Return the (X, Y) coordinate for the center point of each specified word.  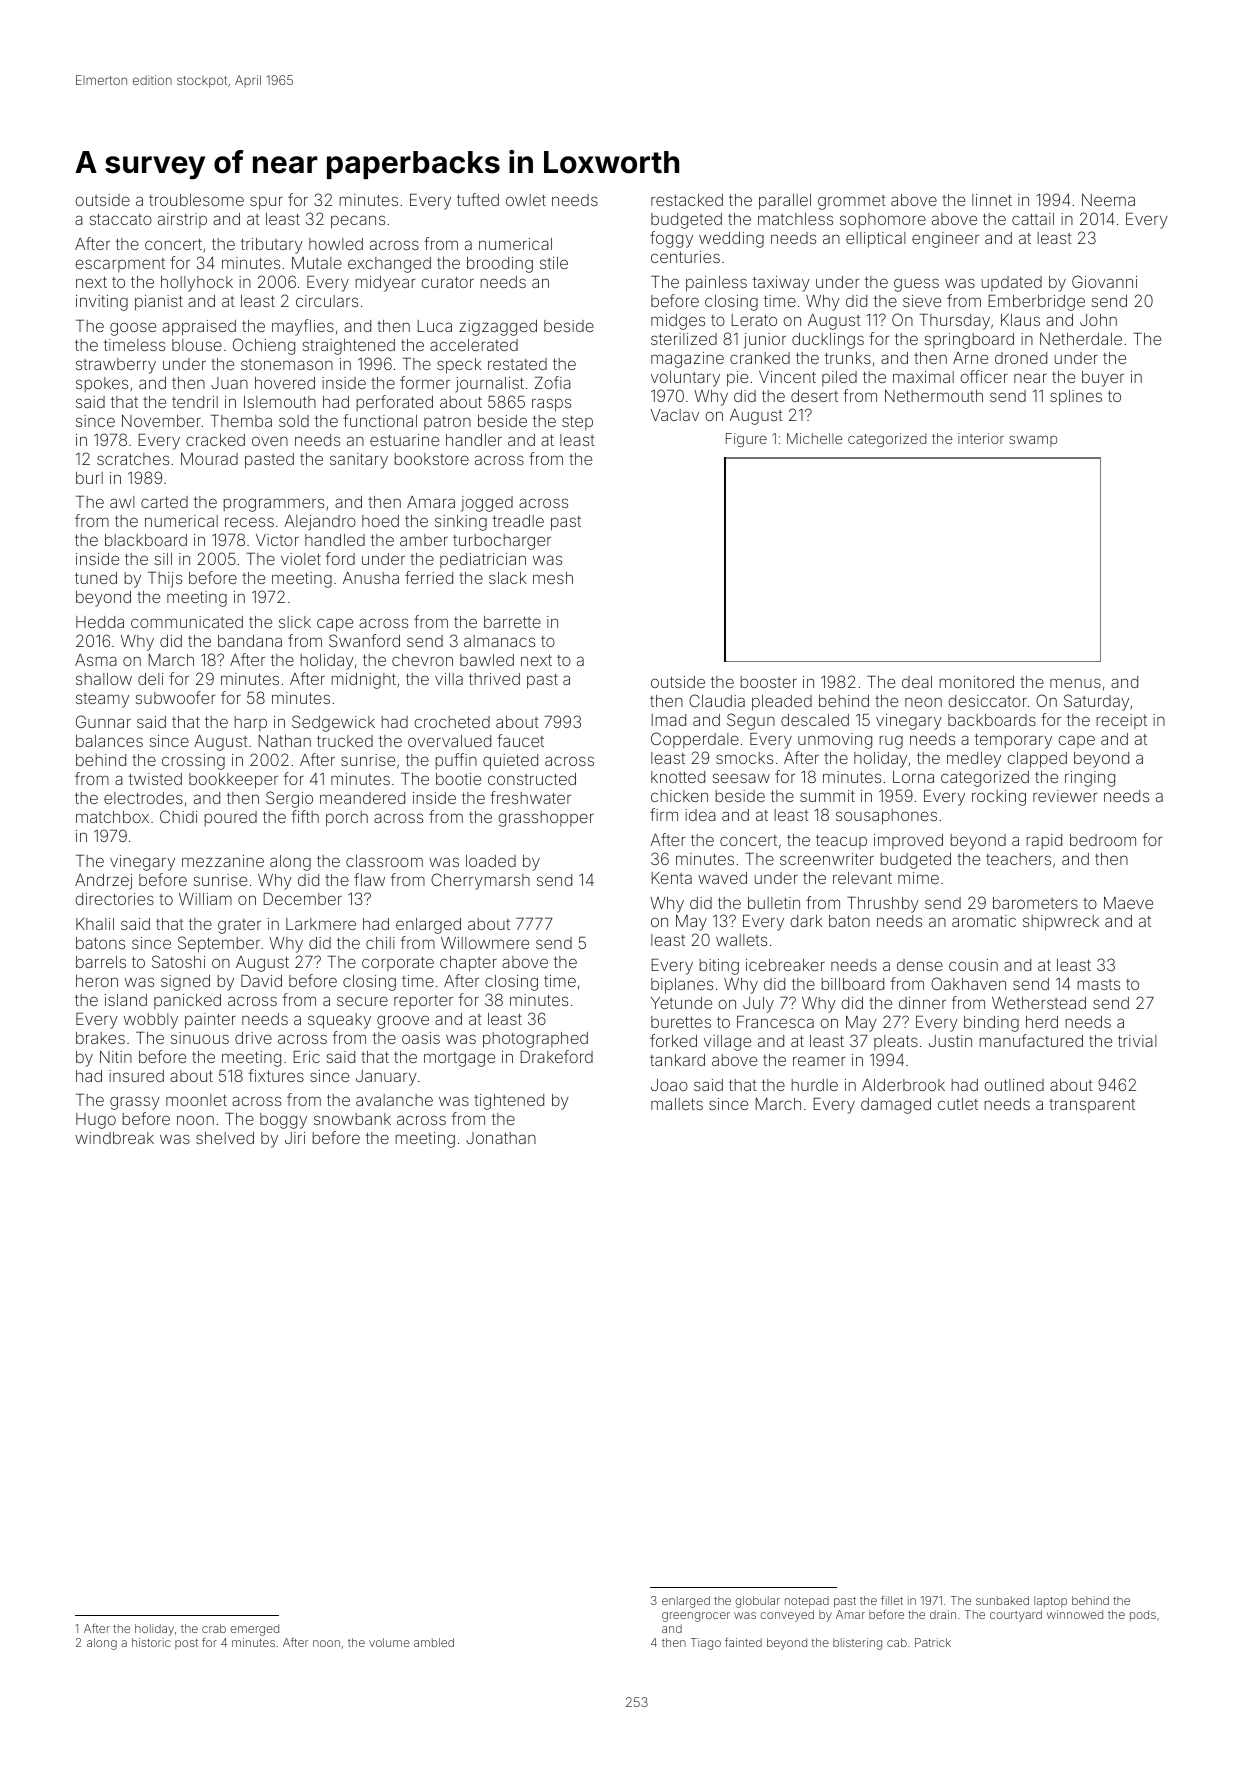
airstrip (182, 220)
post (186, 1644)
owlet (526, 200)
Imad (669, 720)
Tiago (706, 1644)
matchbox (112, 817)
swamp (1033, 441)
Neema (1108, 200)
